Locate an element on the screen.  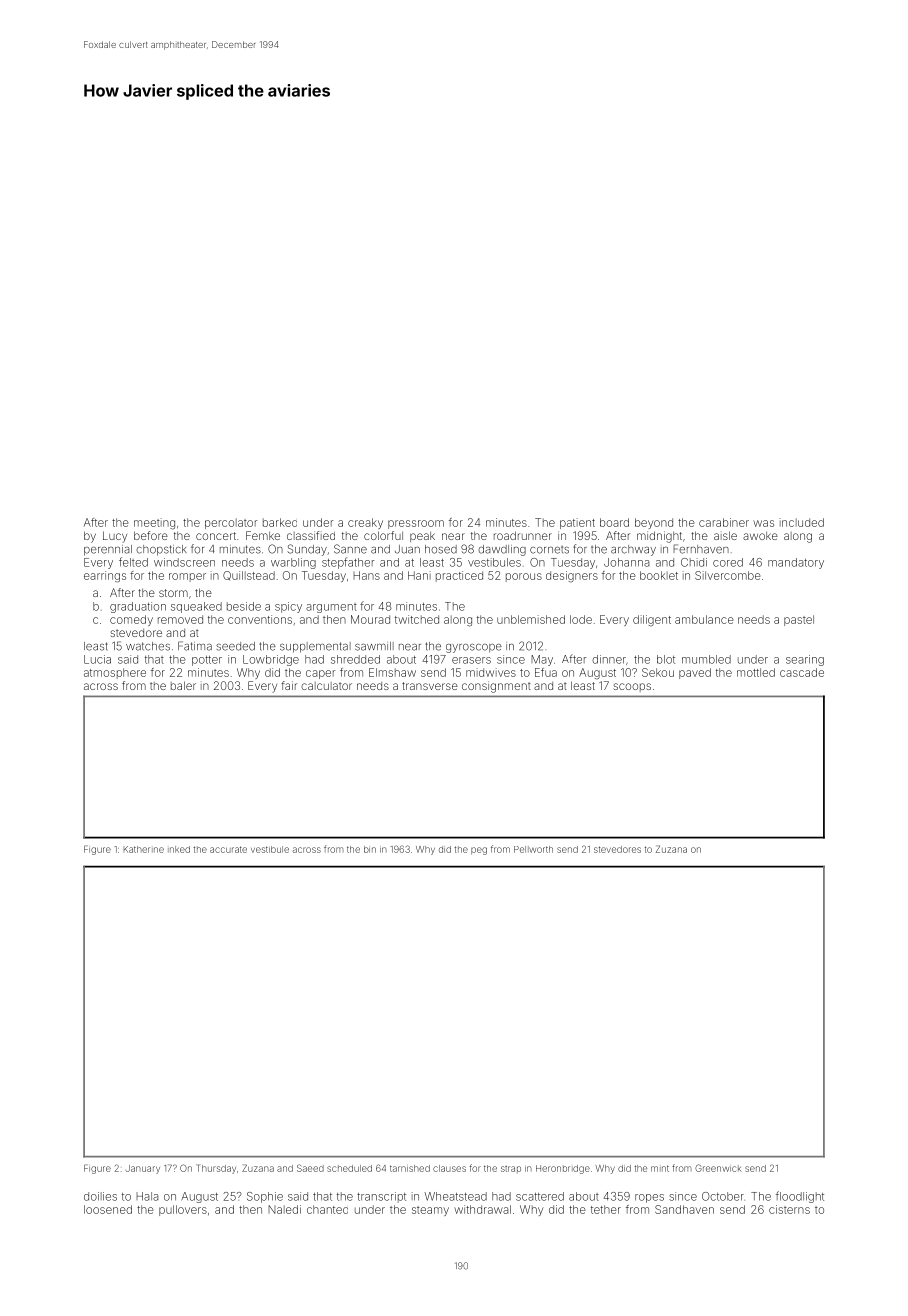
mottled is located at coordinates (756, 672).
